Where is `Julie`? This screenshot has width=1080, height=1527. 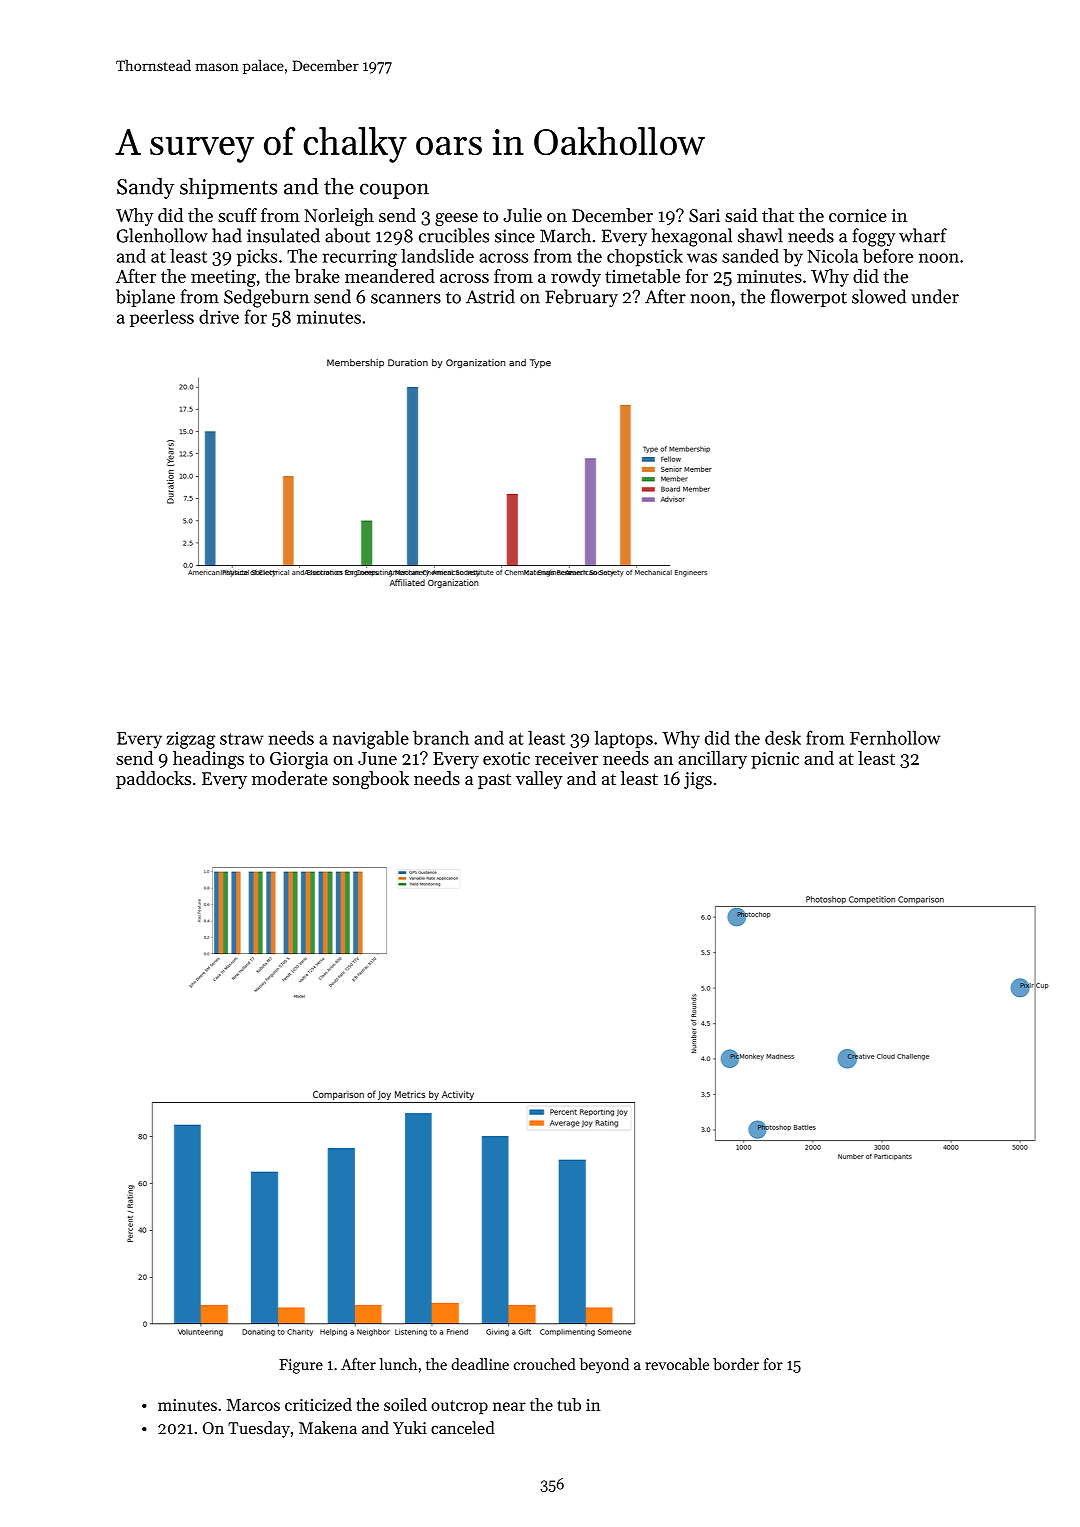 Julie is located at coordinates (522, 215).
